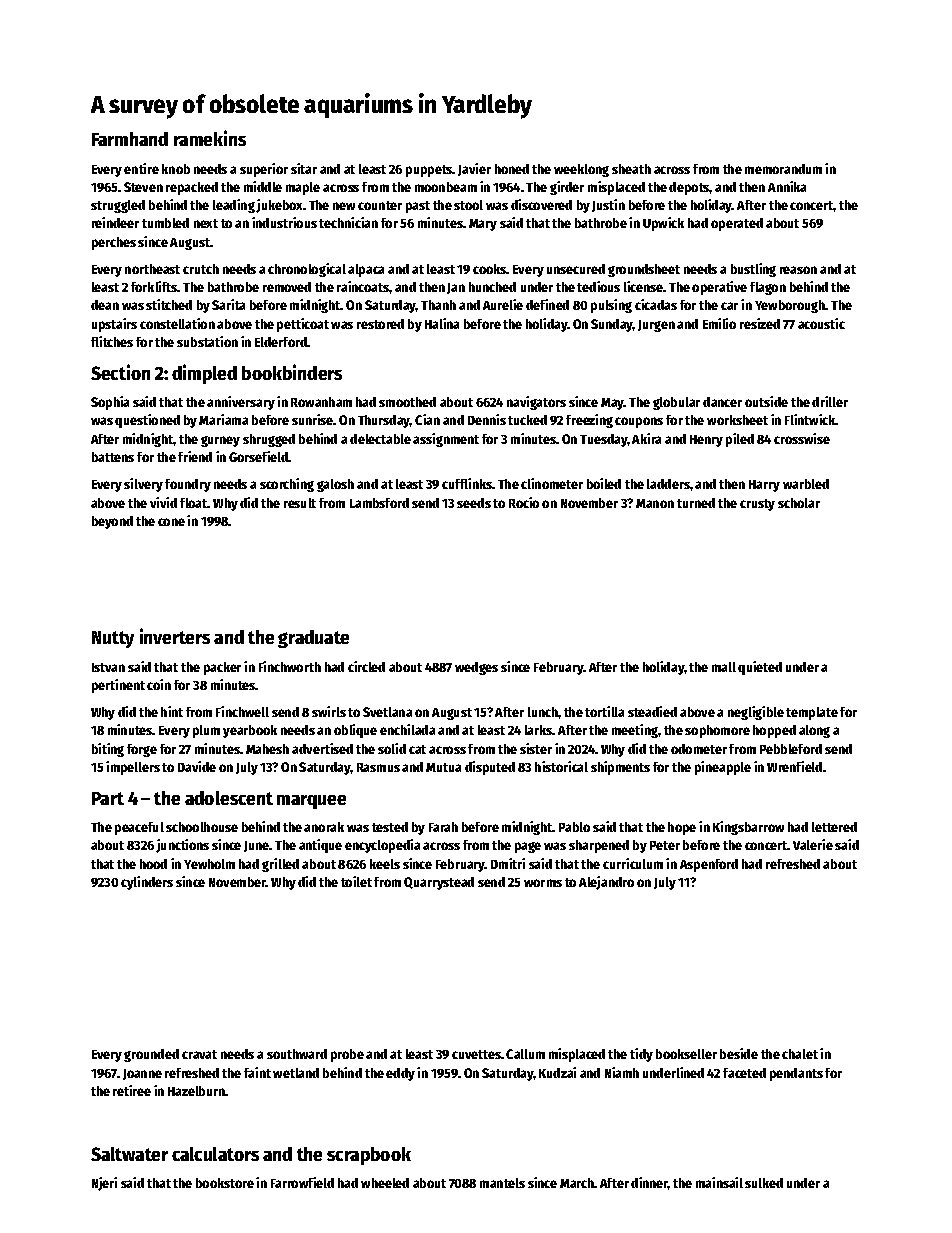 Image resolution: width=952 pixels, height=1233 pixels. I want to click on depots, so click(689, 188).
